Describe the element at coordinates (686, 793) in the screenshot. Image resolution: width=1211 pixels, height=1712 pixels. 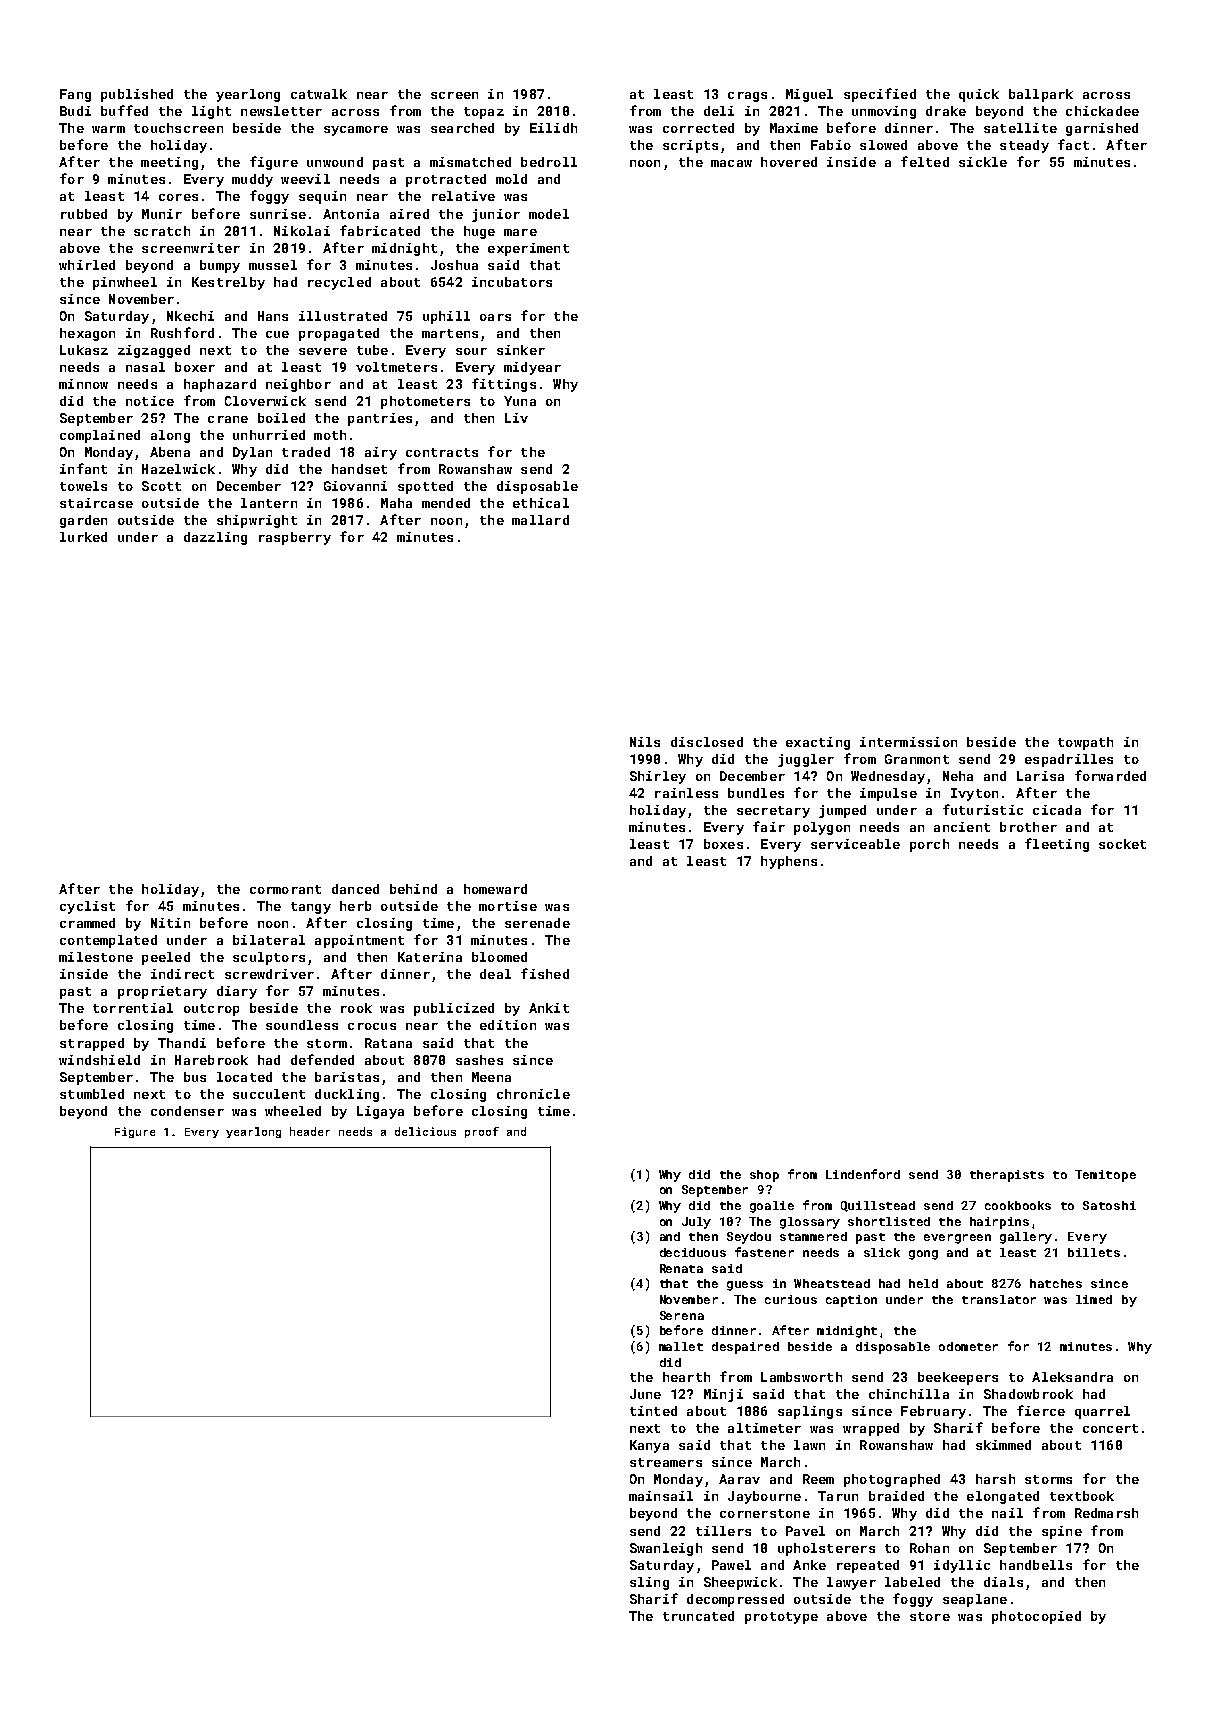
I see `rainless` at that location.
